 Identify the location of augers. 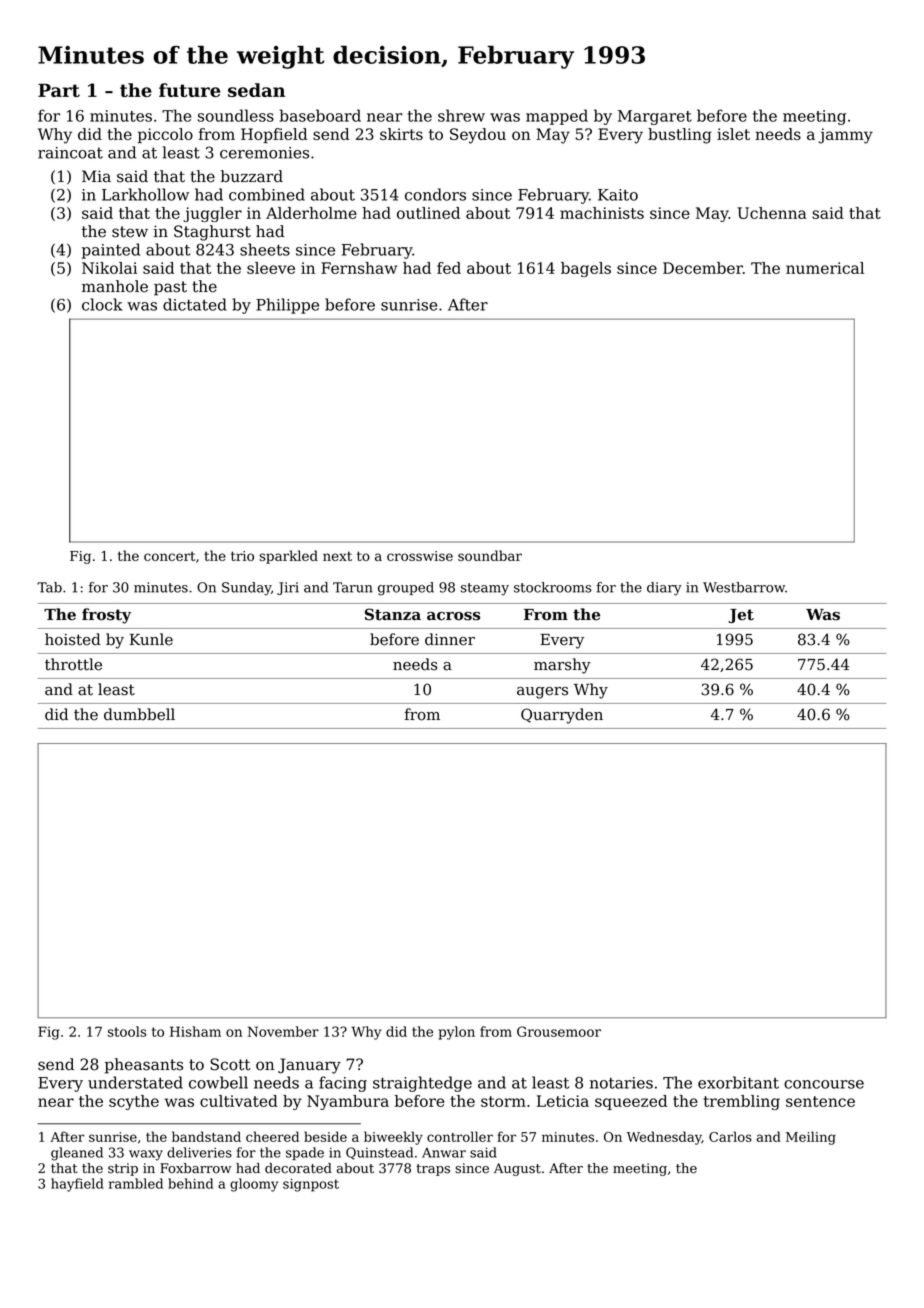
(542, 693).
